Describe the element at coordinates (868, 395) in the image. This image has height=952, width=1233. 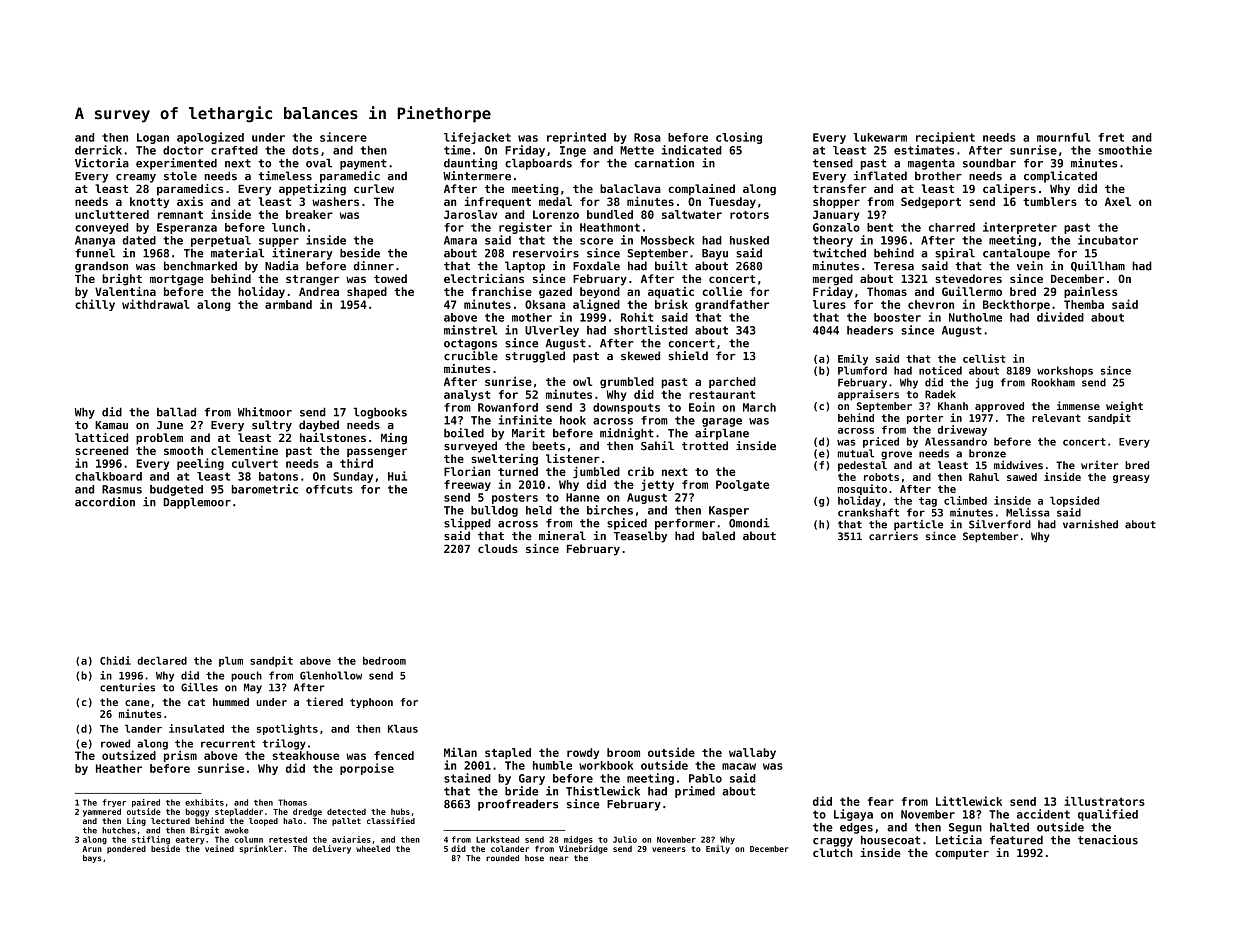
I see `appraisers` at that location.
